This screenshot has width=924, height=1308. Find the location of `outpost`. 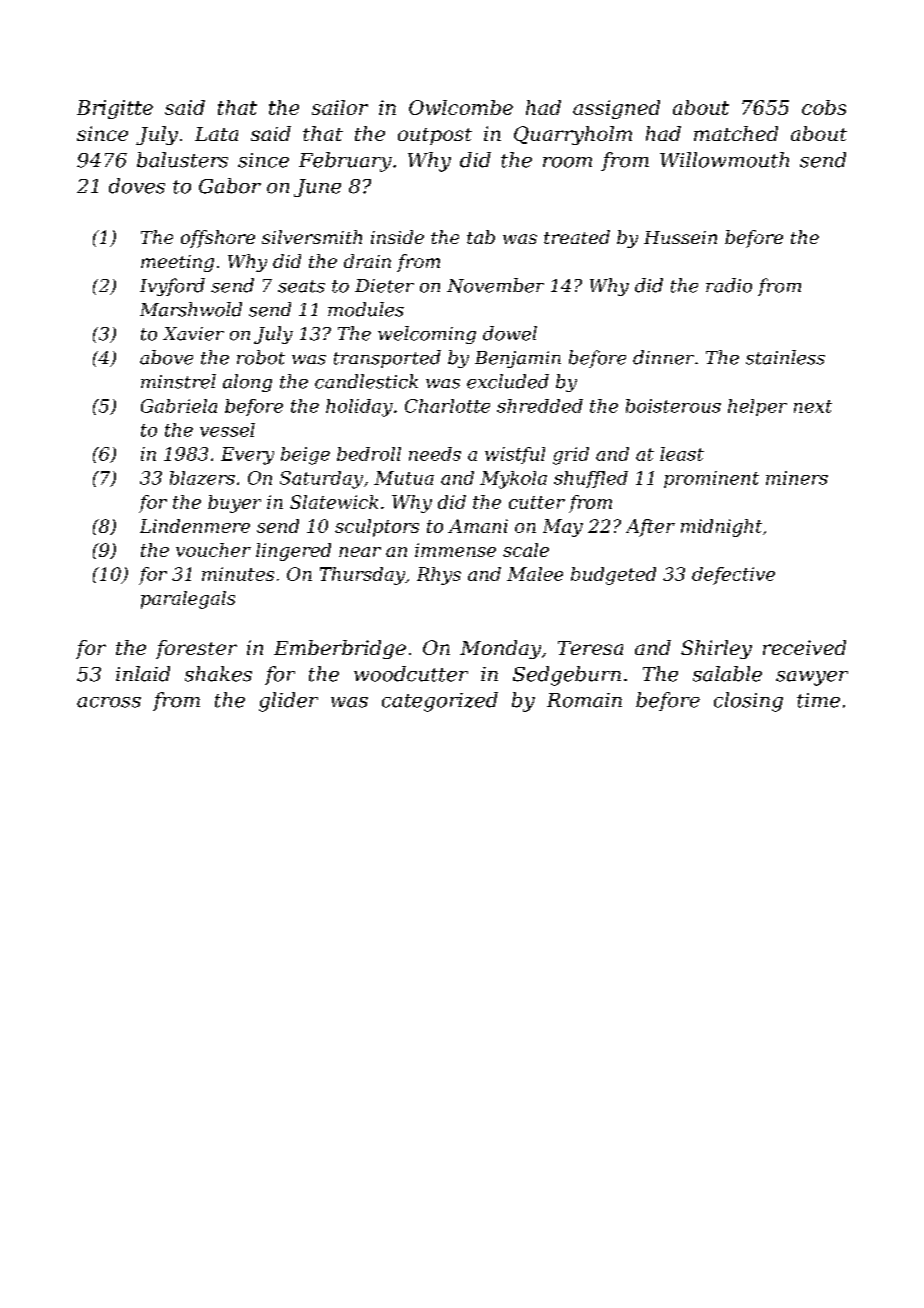

outpost is located at coordinates (435, 136).
